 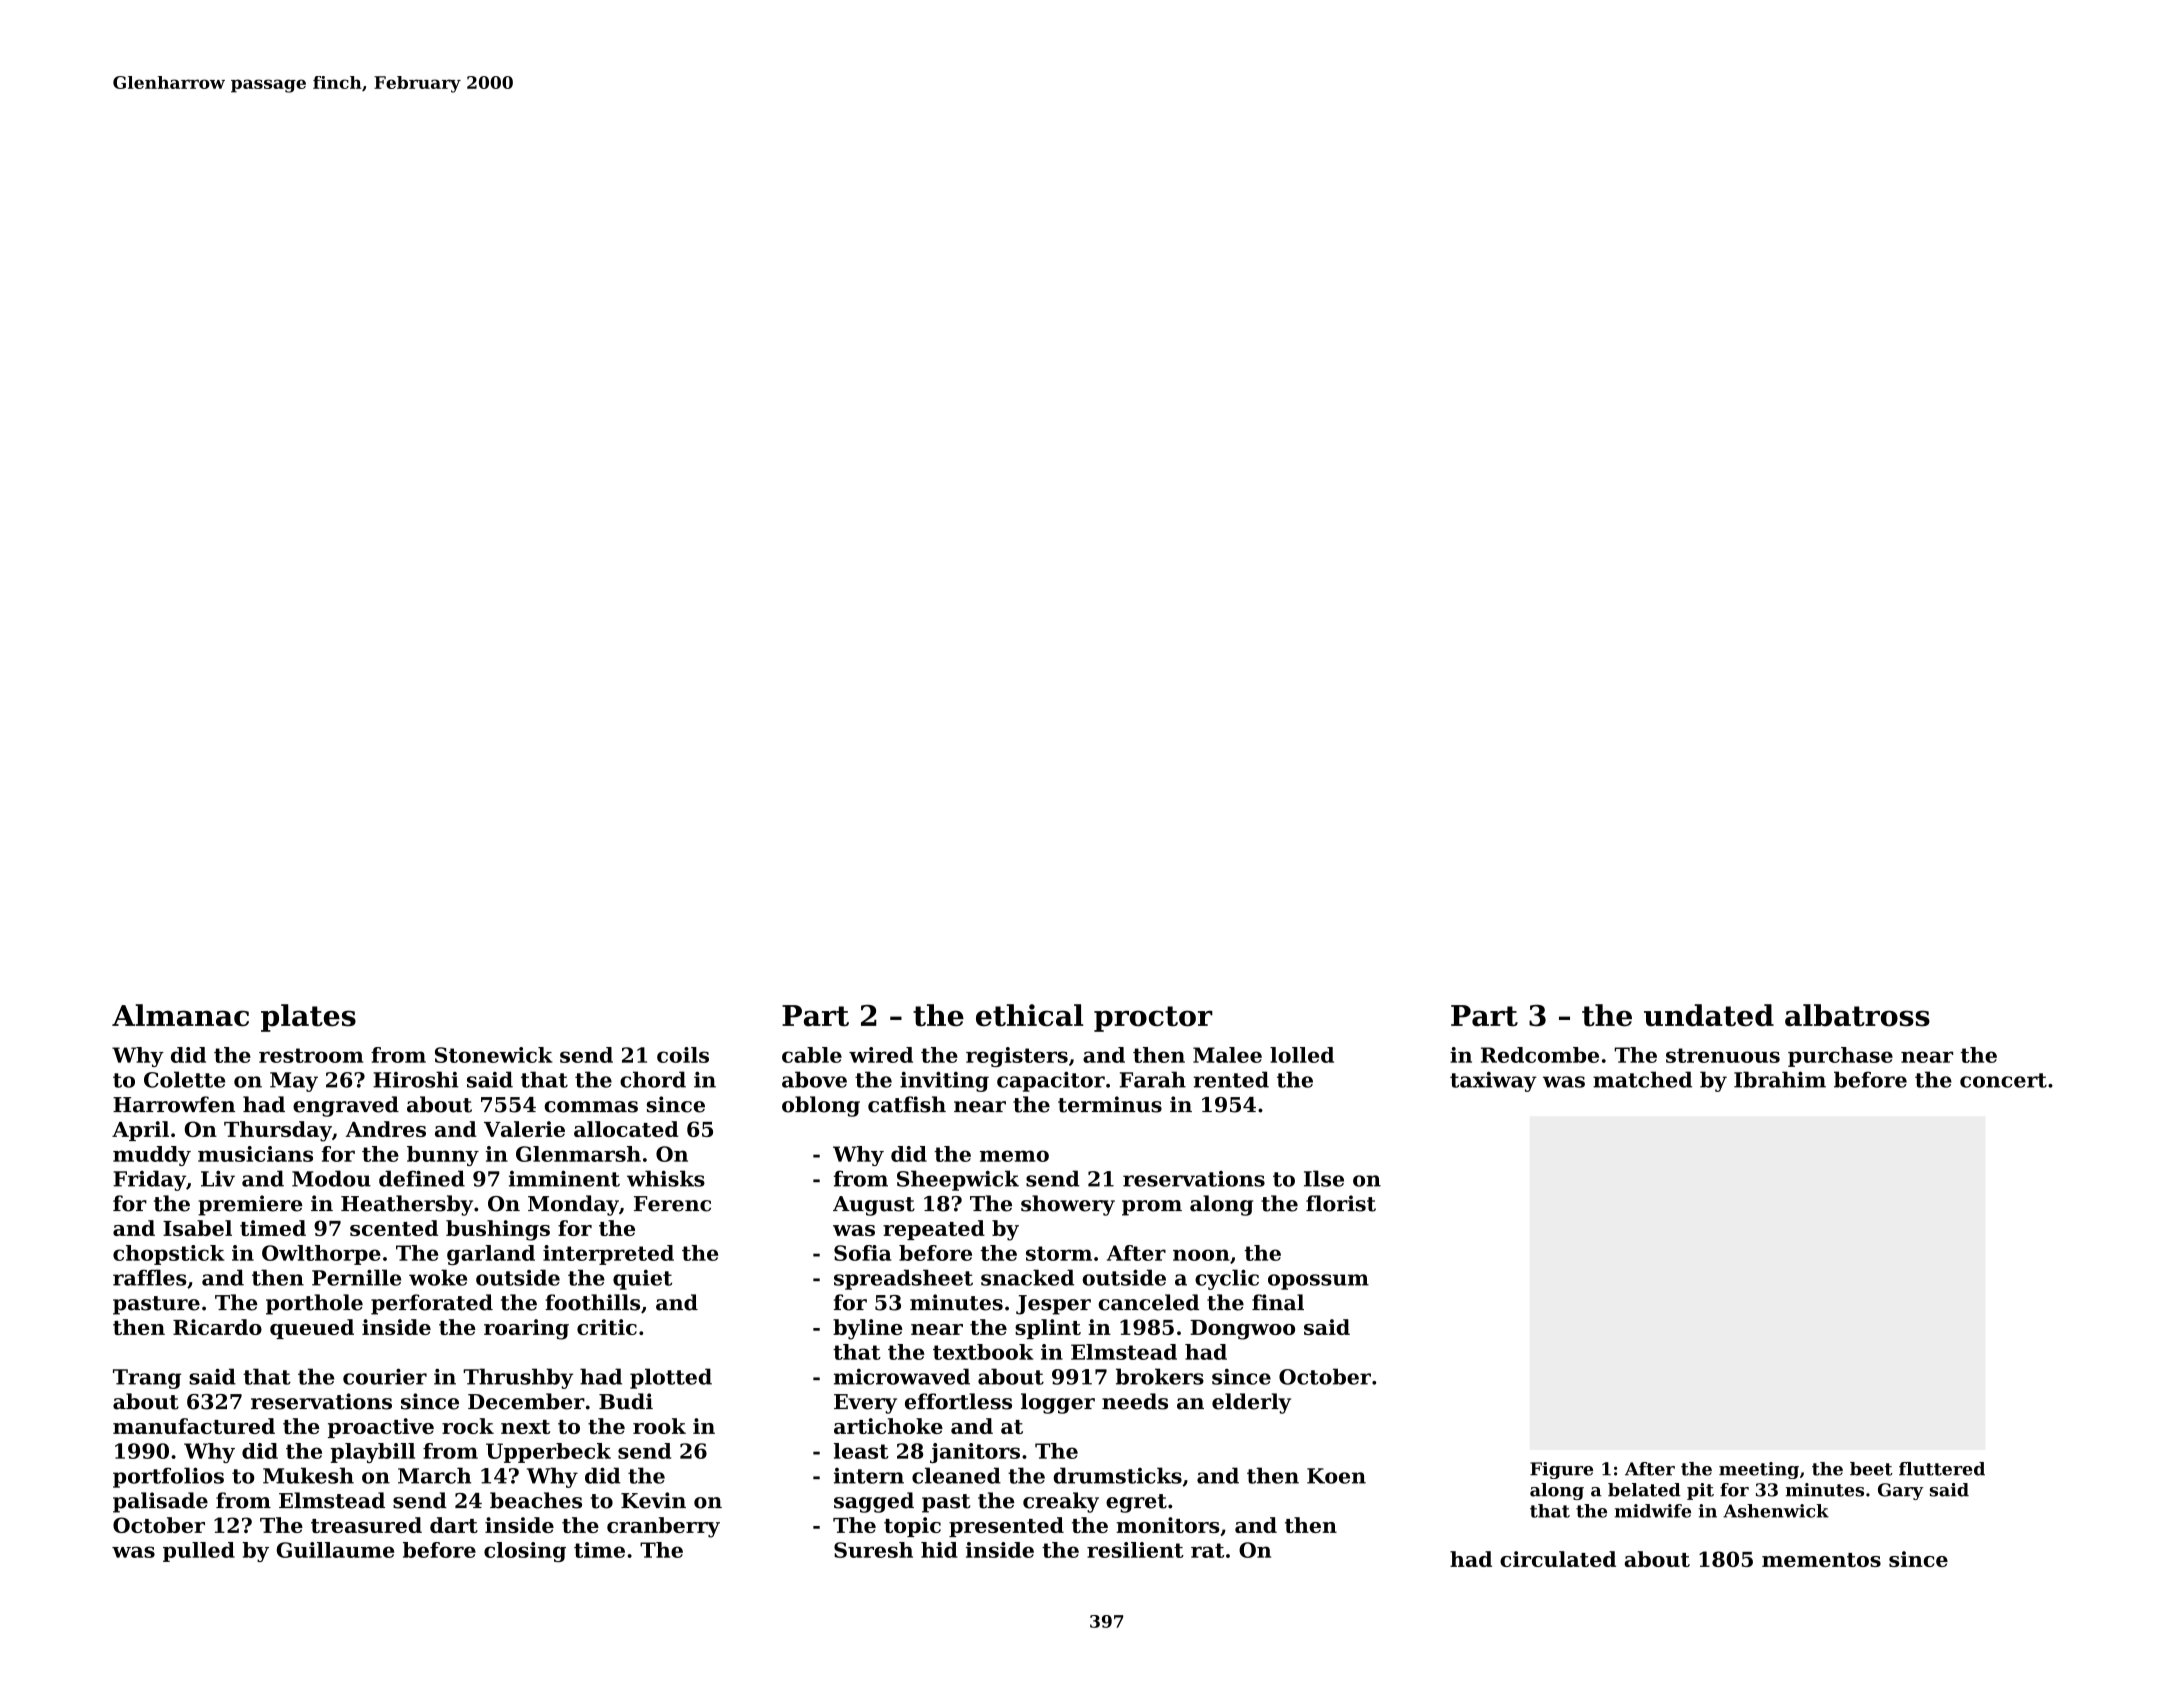 I want to click on meeting, so click(x=1759, y=1470).
